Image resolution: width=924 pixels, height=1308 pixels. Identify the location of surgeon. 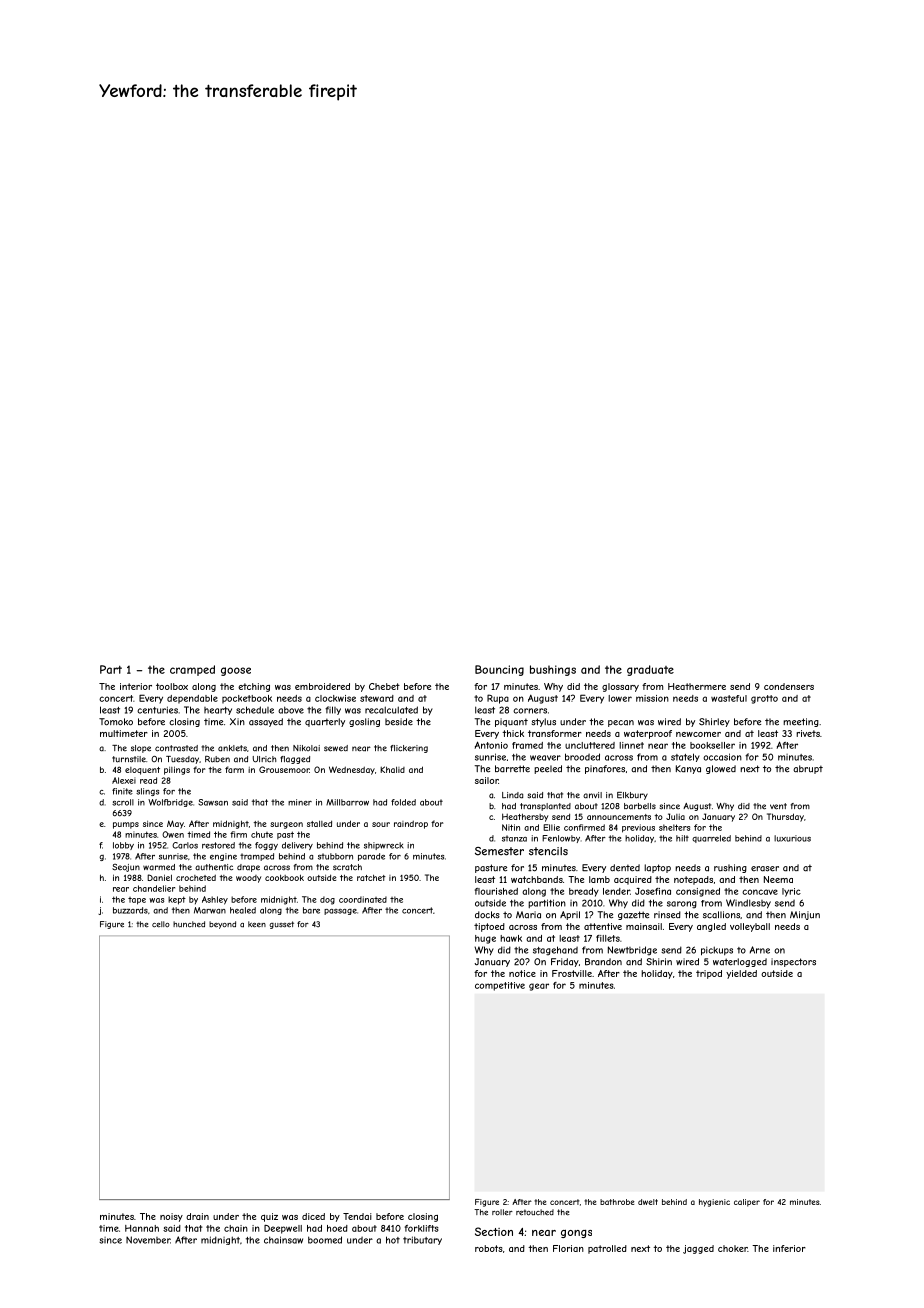
(286, 825).
